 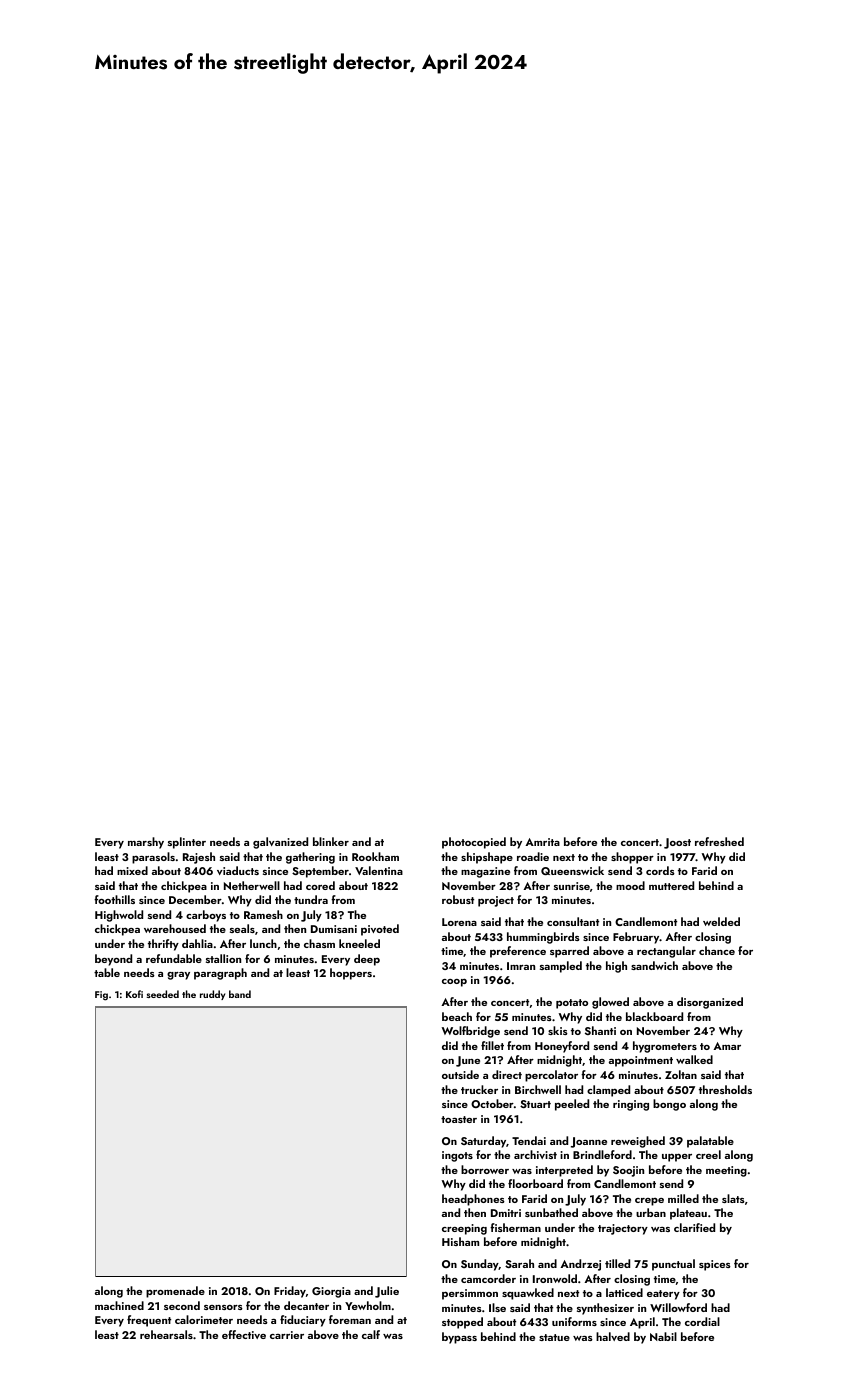 I want to click on ingots, so click(x=457, y=1156).
